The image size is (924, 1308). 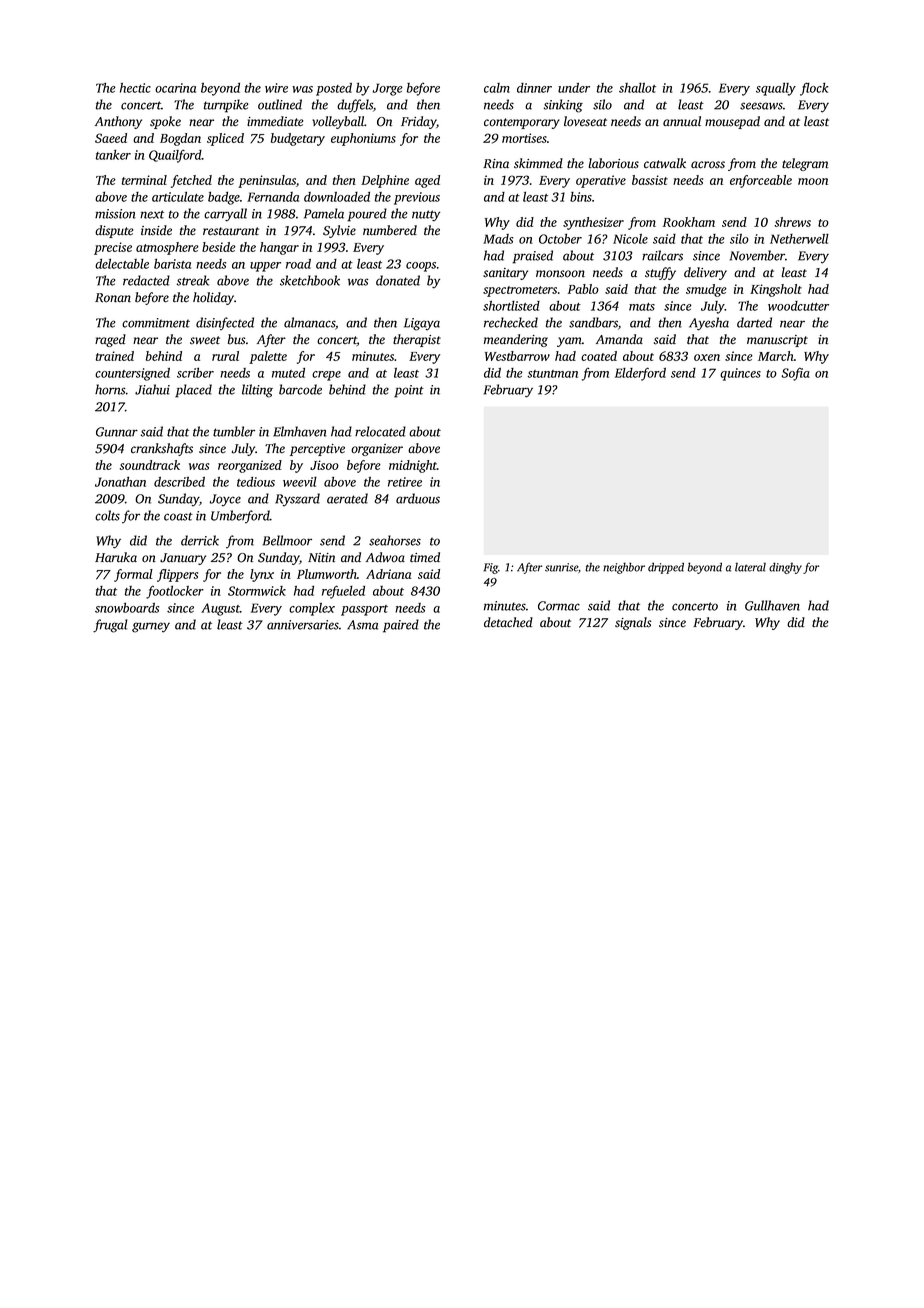 I want to click on redacted, so click(x=146, y=280).
